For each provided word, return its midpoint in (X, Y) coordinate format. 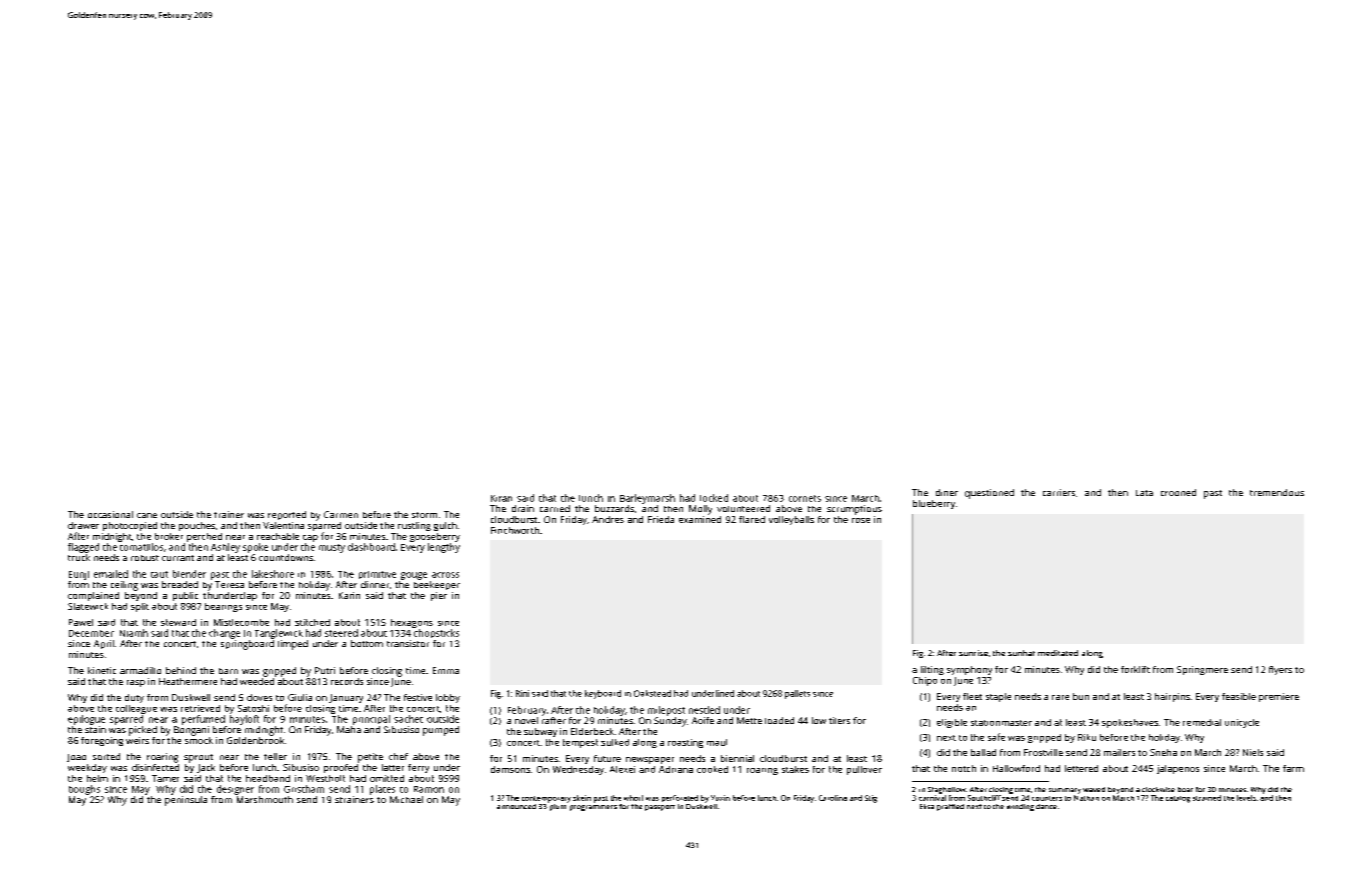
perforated (680, 798)
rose (861, 520)
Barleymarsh (647, 499)
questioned (989, 494)
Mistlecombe (241, 622)
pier (439, 596)
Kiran (501, 498)
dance (1046, 806)
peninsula (186, 801)
